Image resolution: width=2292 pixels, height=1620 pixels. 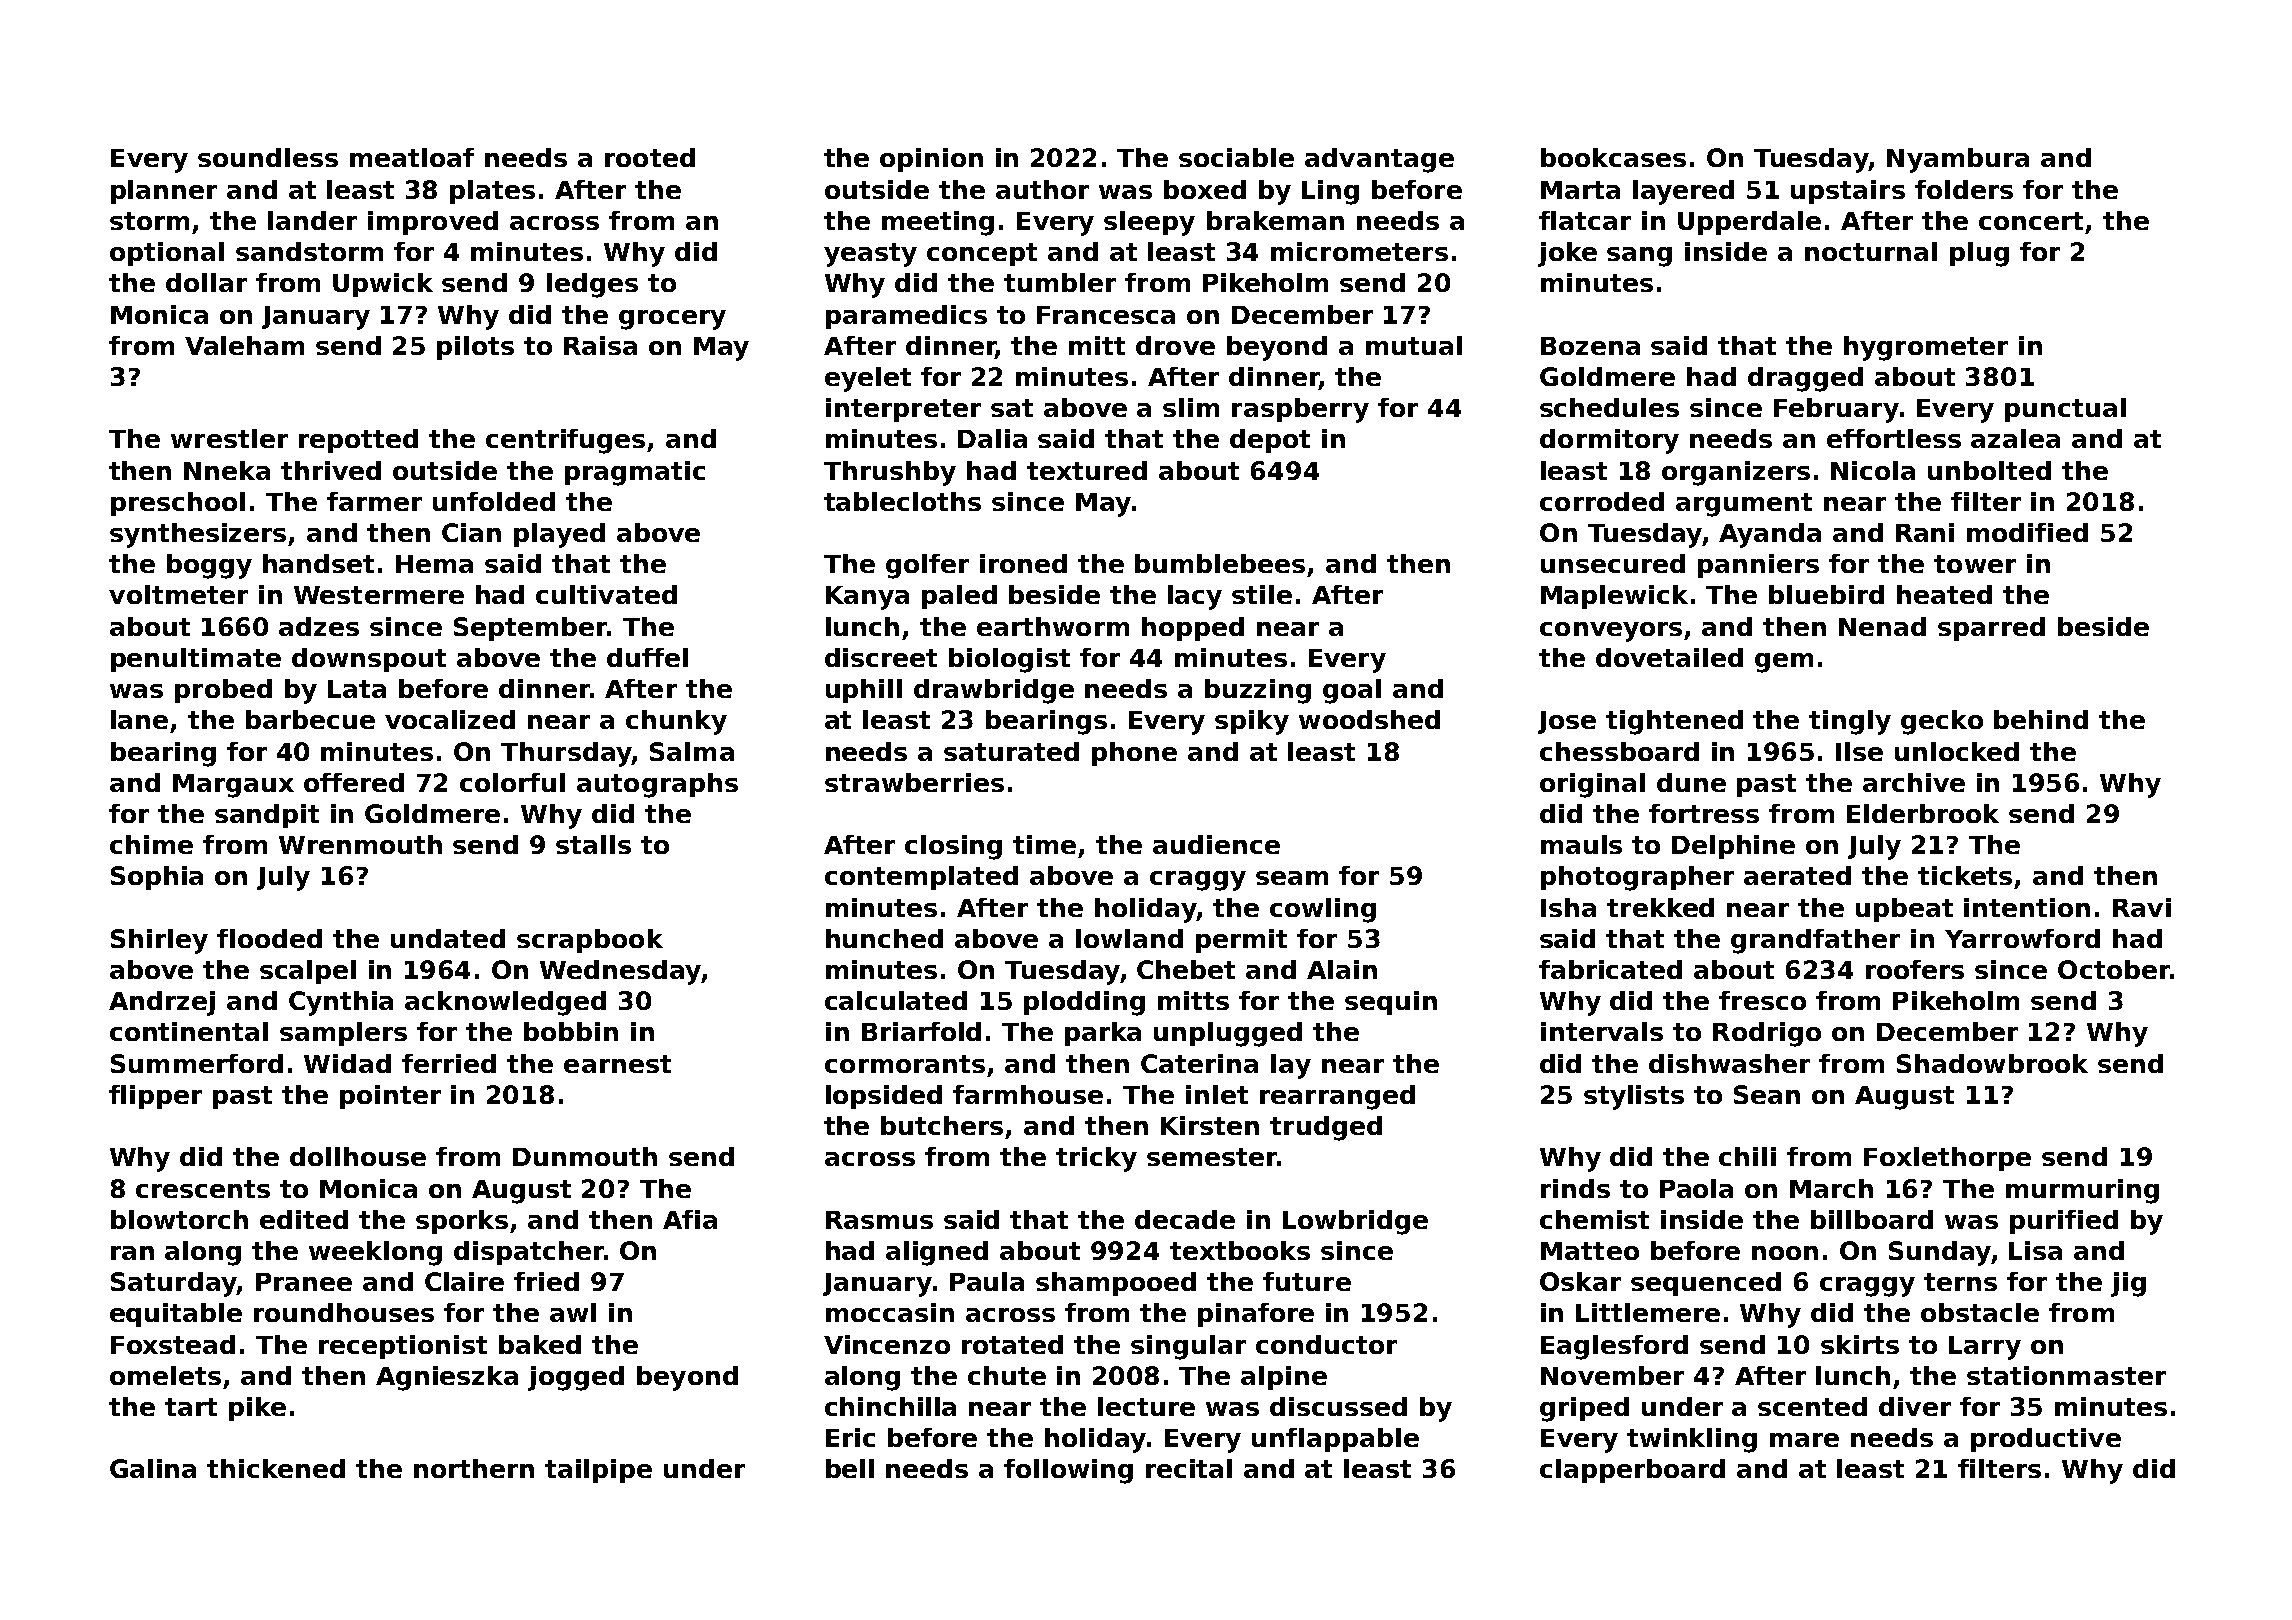 What do you see at coordinates (1096, 1159) in the screenshot?
I see `tricky` at bounding box center [1096, 1159].
